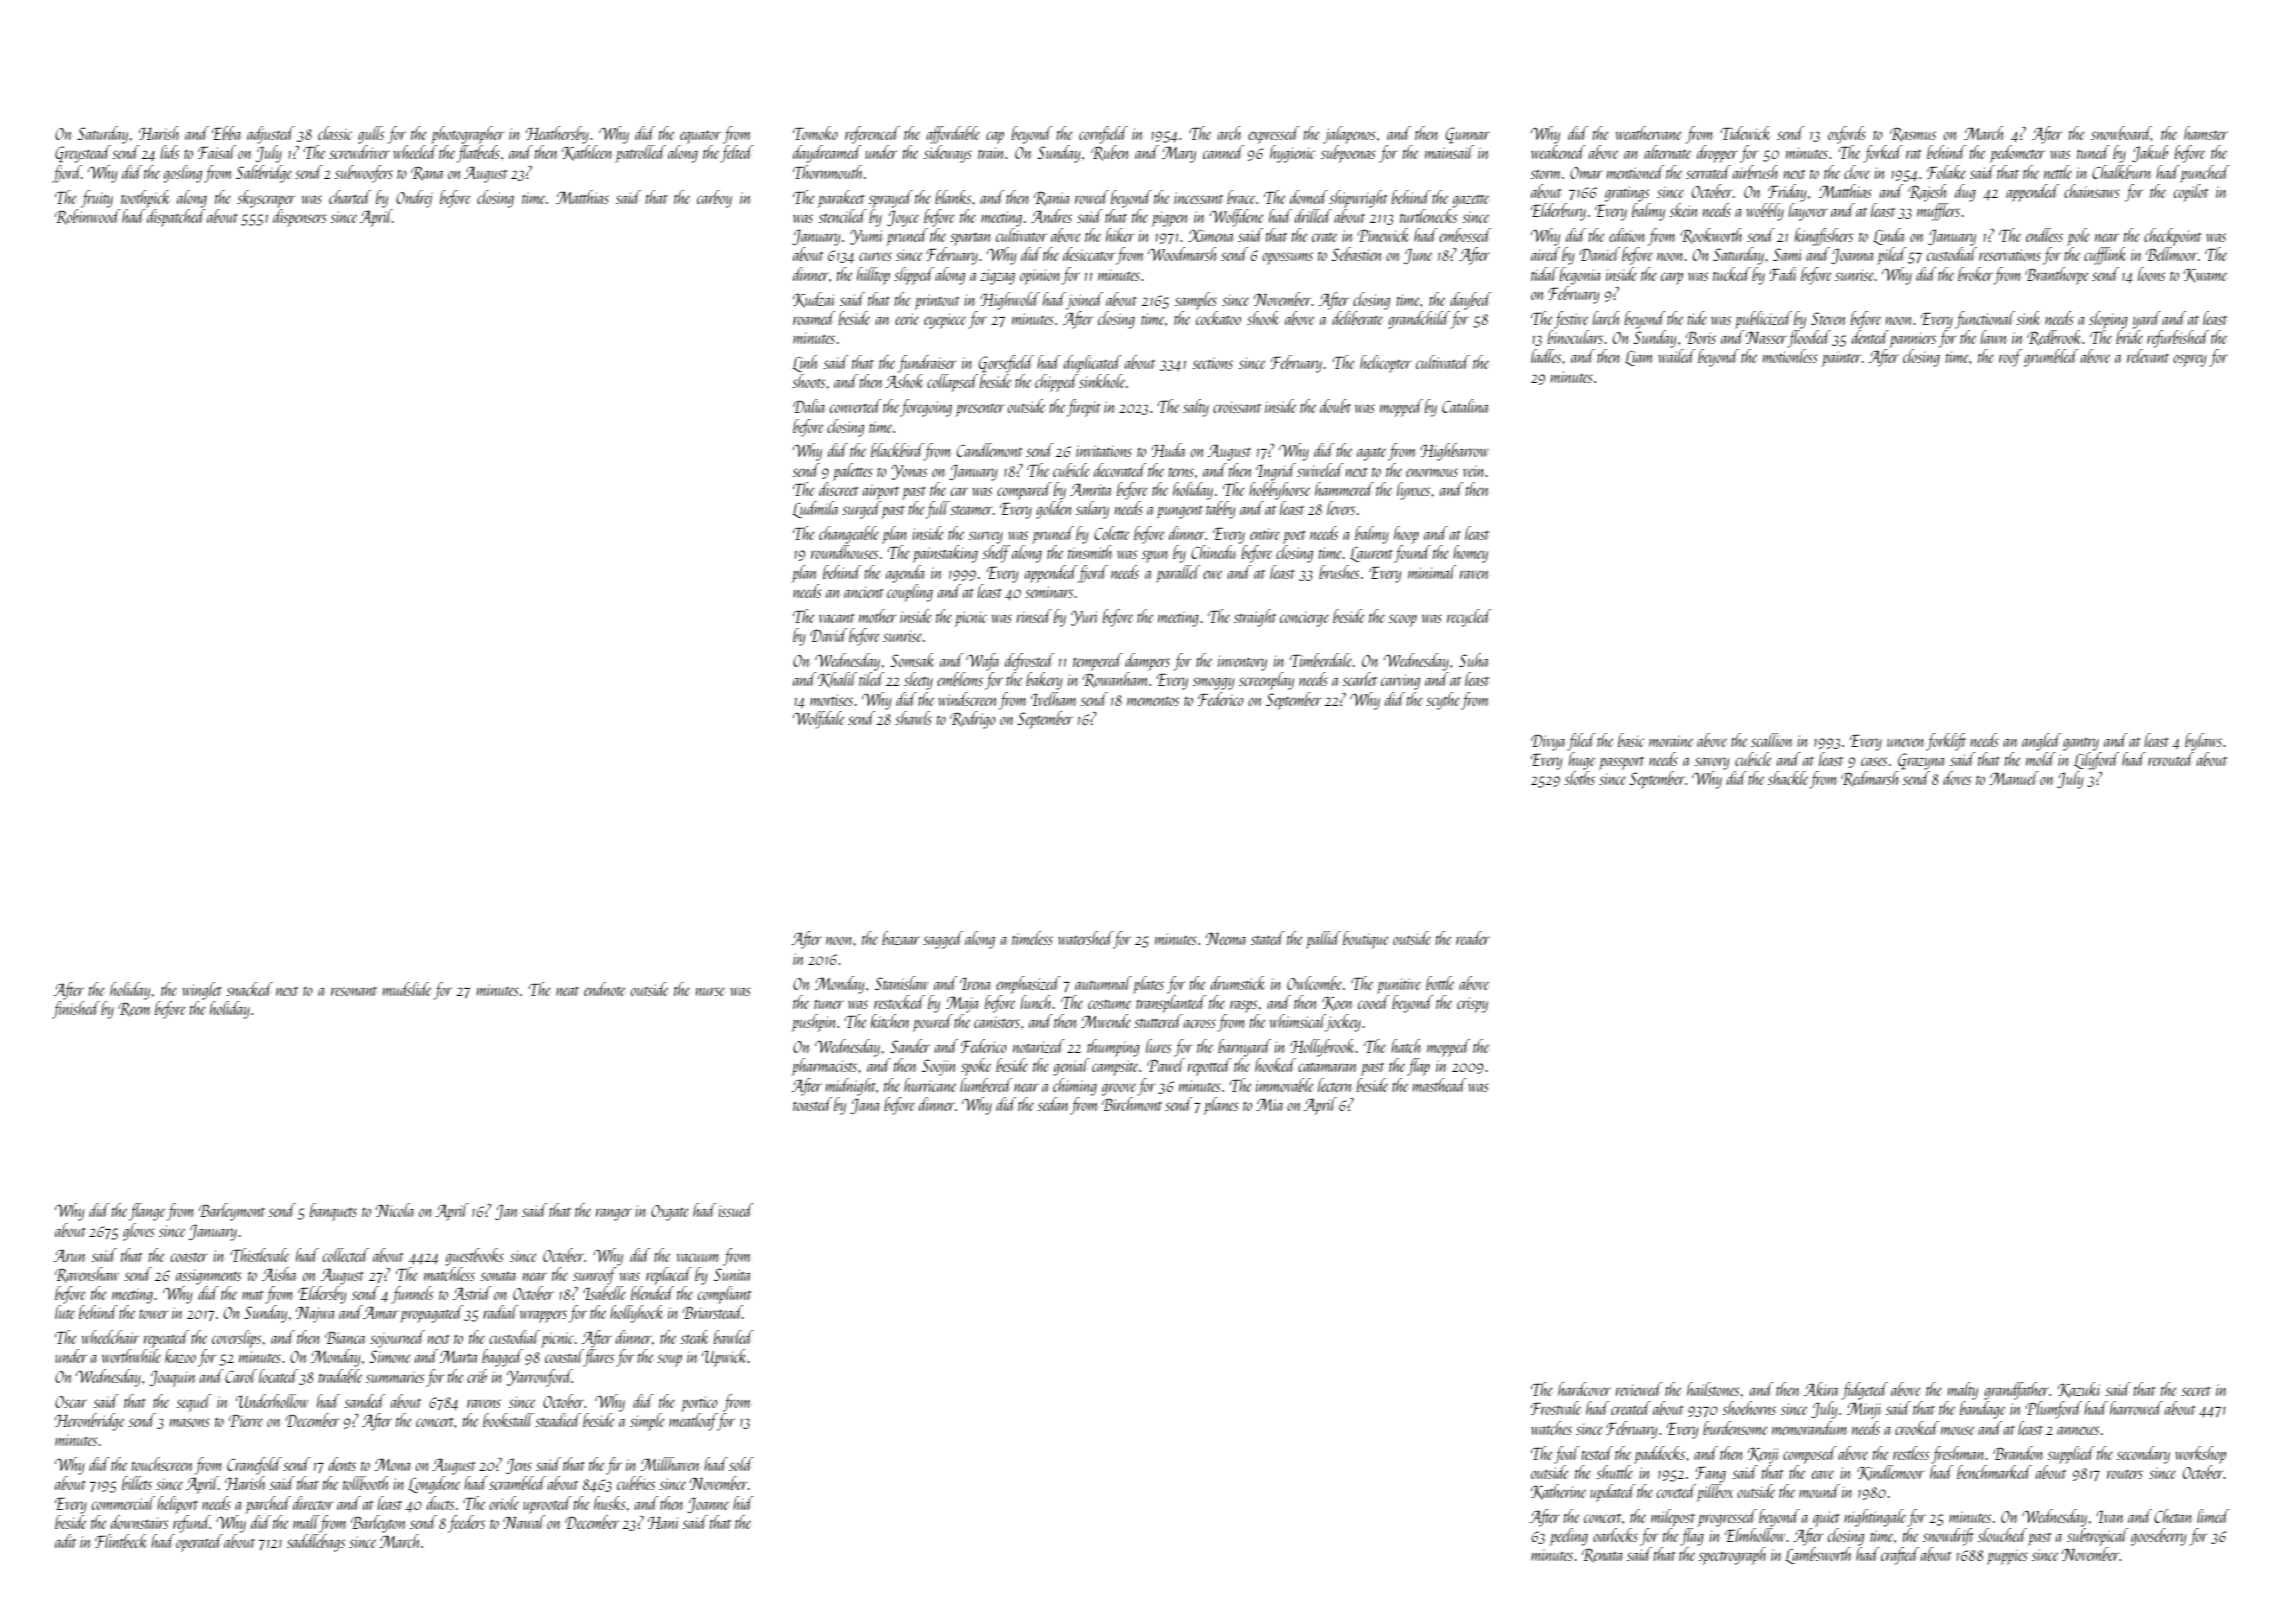 This screenshot has height=1614, width=2282. Describe the element at coordinates (881, 492) in the screenshot. I see `airport` at that location.
